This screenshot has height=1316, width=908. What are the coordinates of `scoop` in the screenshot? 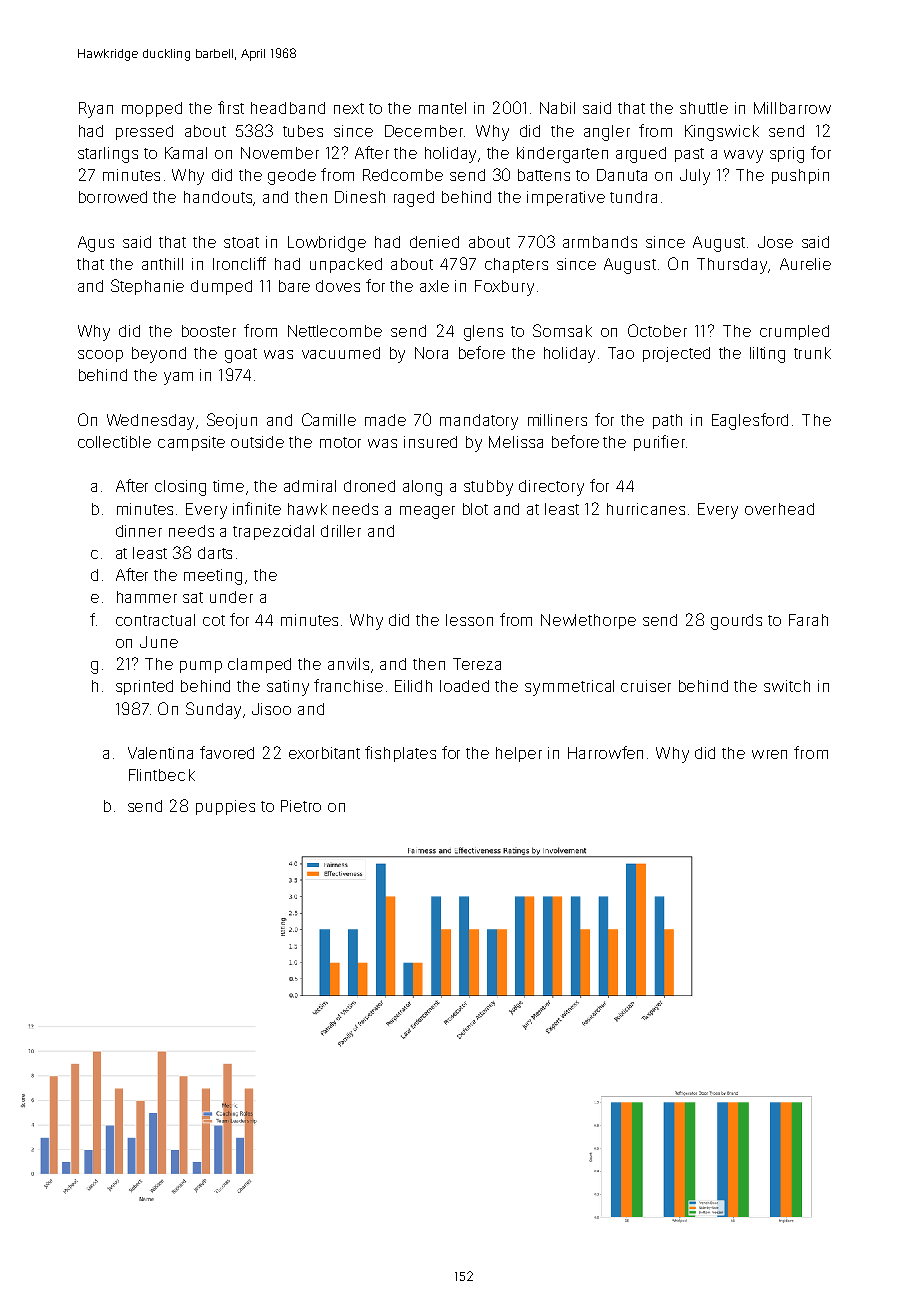 It's located at (100, 356).
